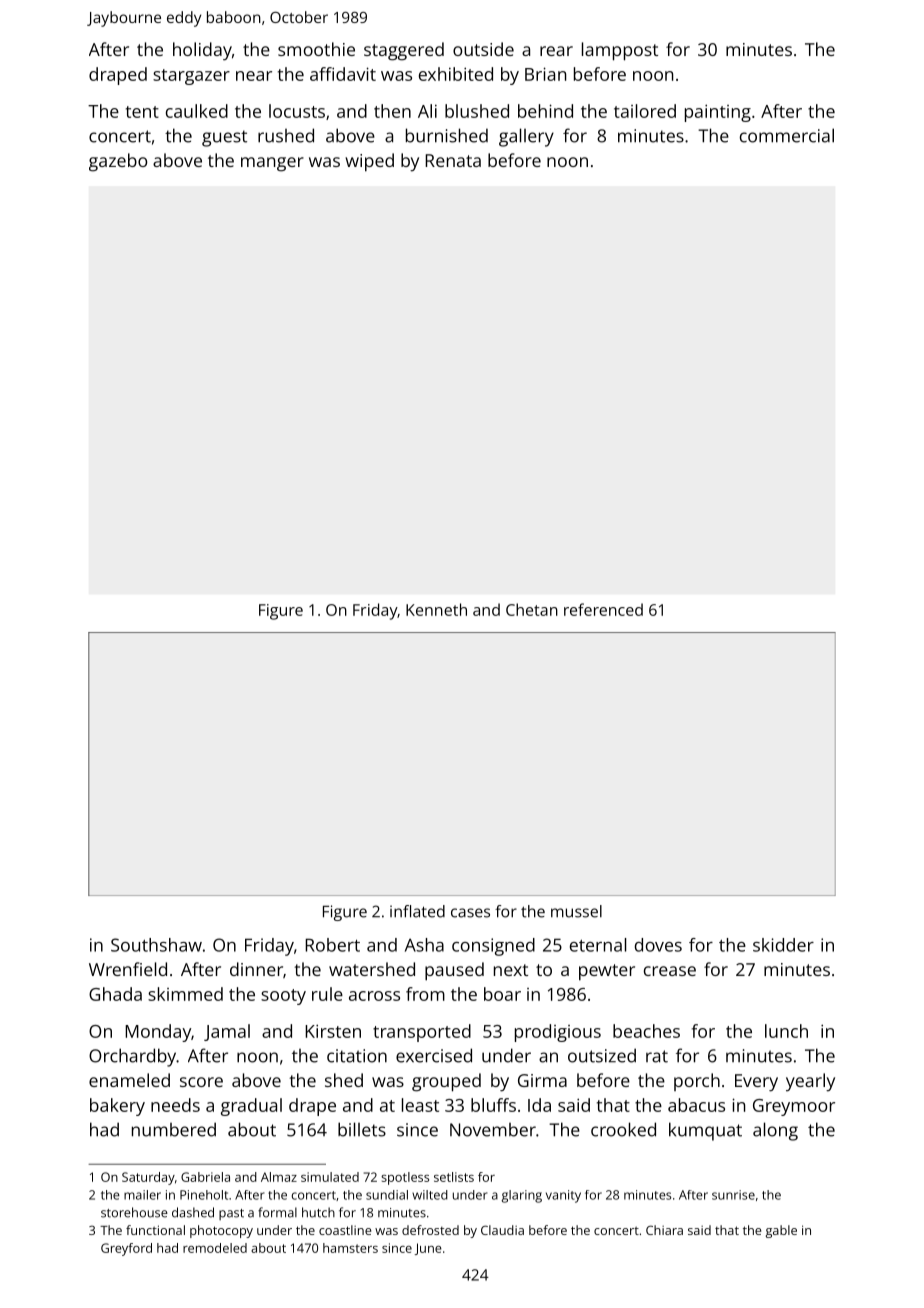 Image resolution: width=924 pixels, height=1308 pixels. I want to click on holiday, so click(202, 51).
